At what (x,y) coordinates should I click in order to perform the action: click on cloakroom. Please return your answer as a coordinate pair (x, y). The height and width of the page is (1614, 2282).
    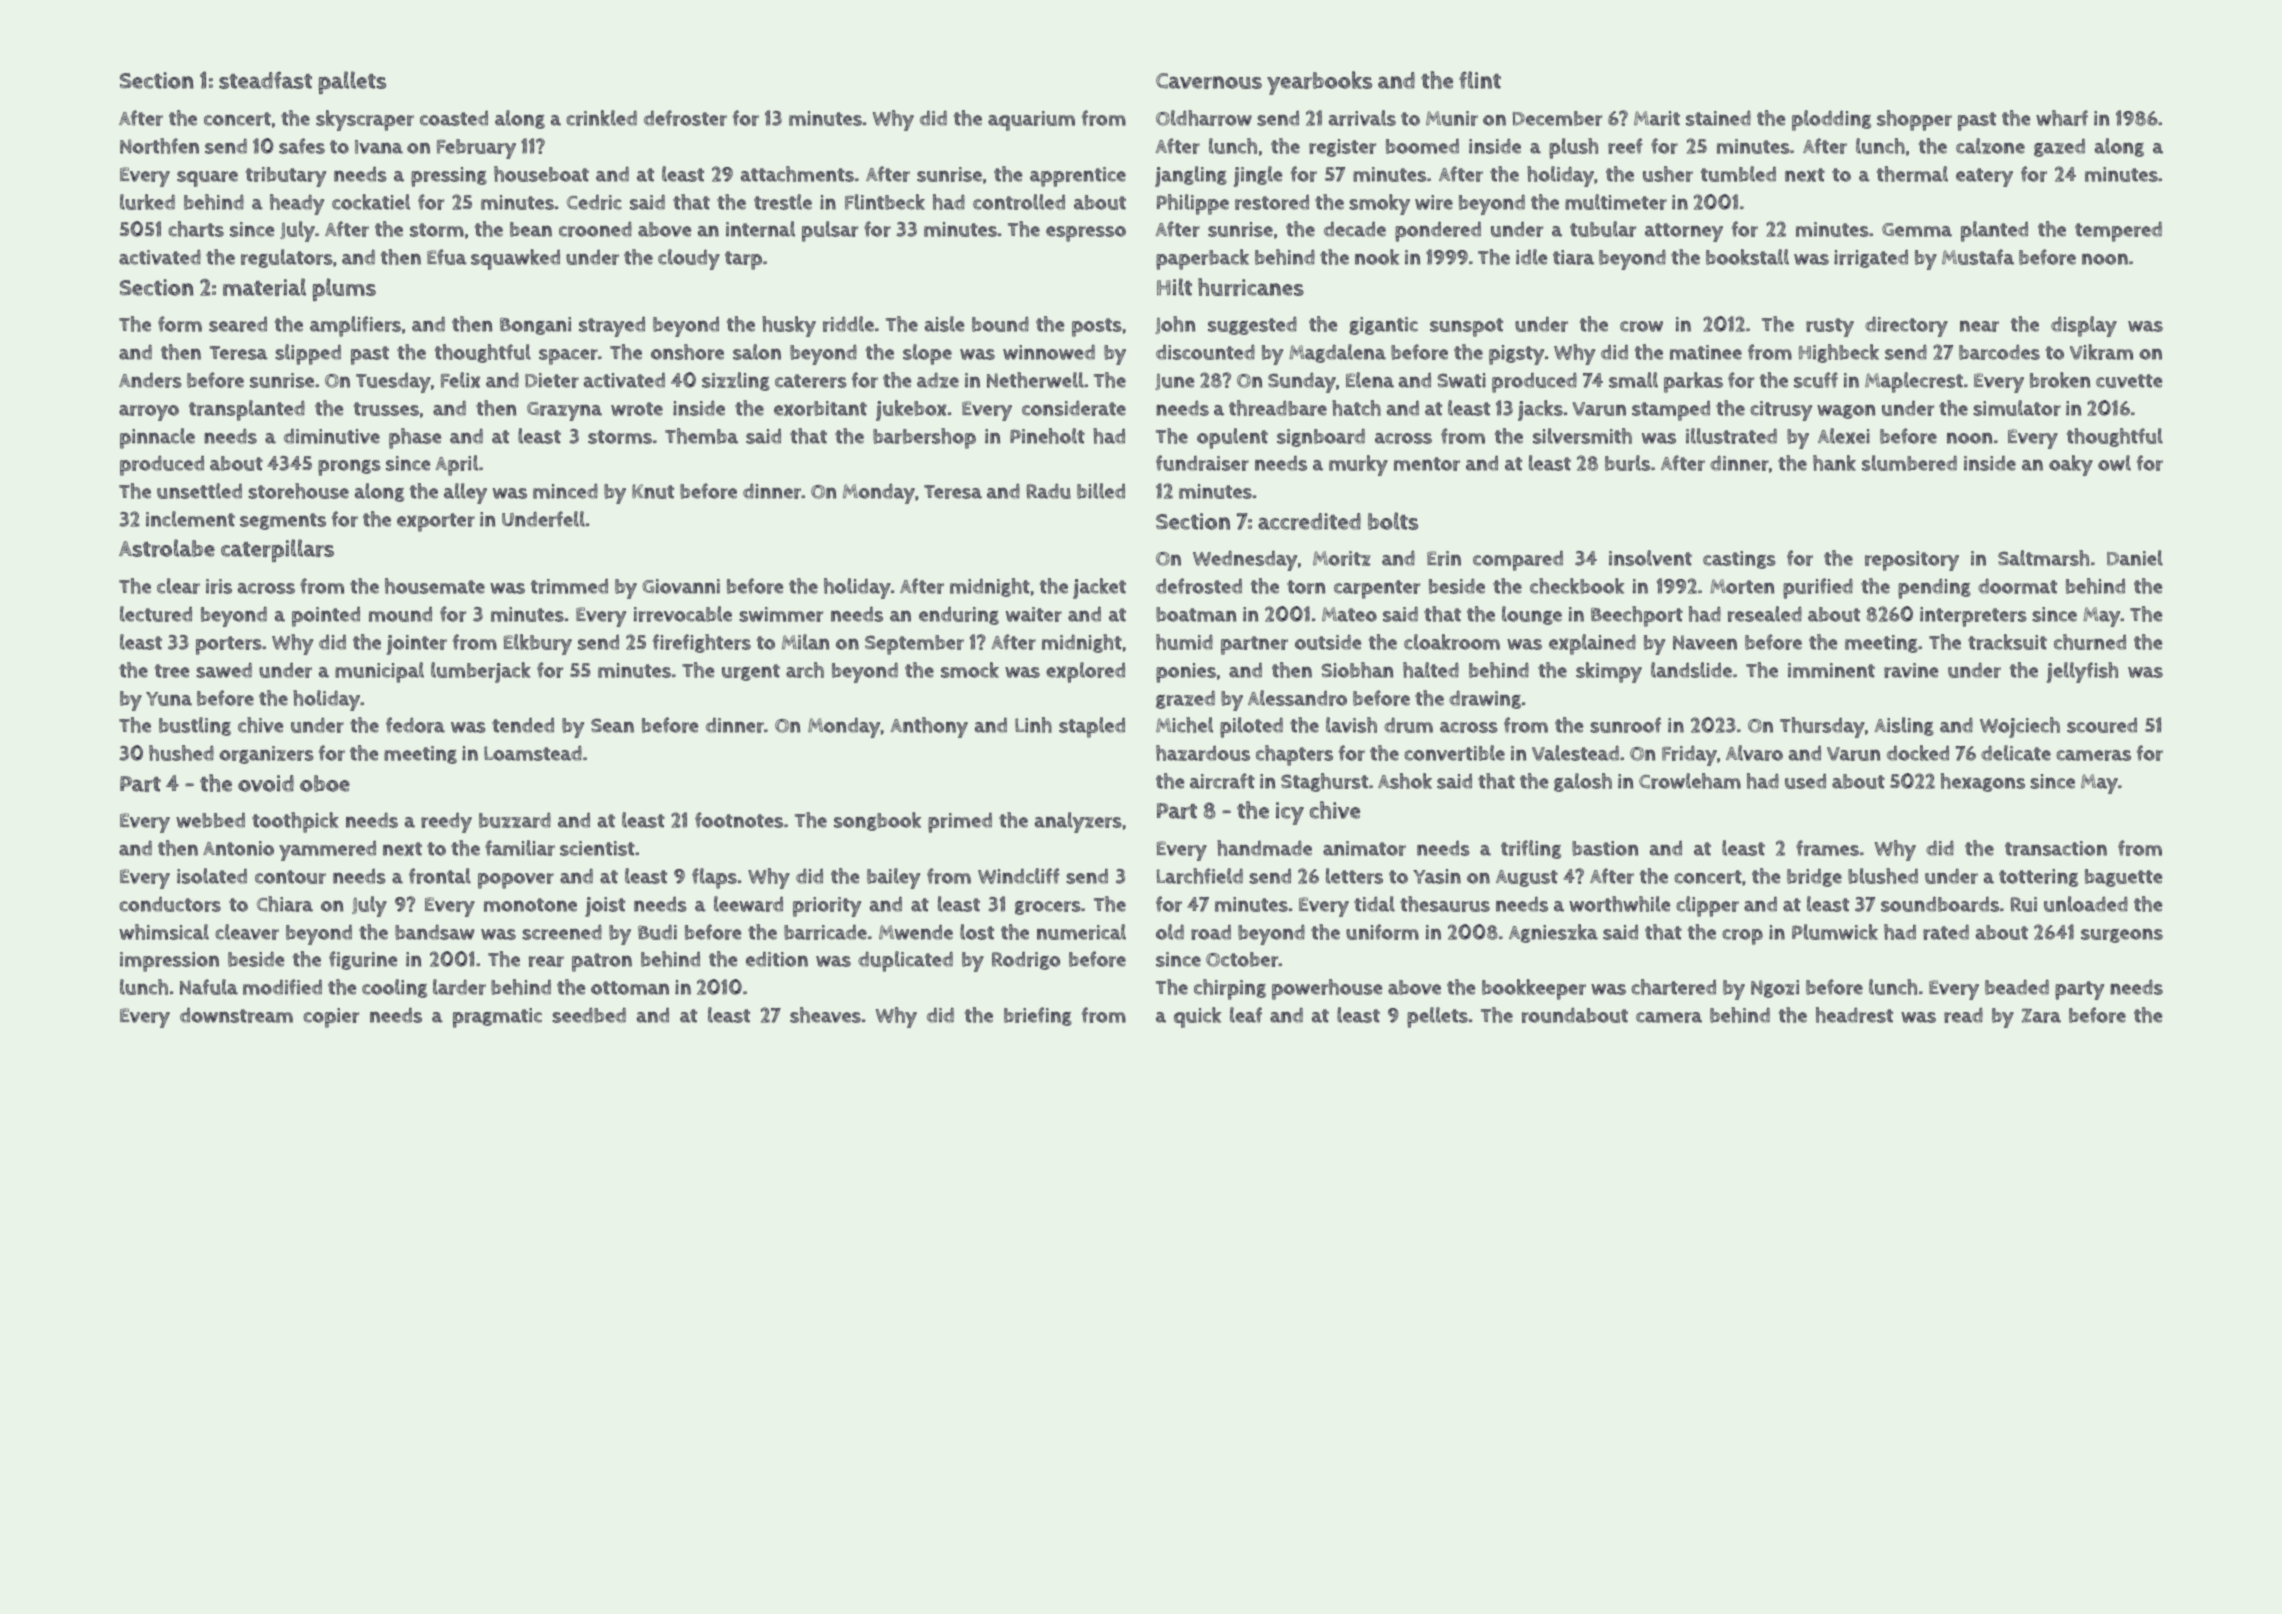
    Looking at the image, I should click on (1452, 642).
